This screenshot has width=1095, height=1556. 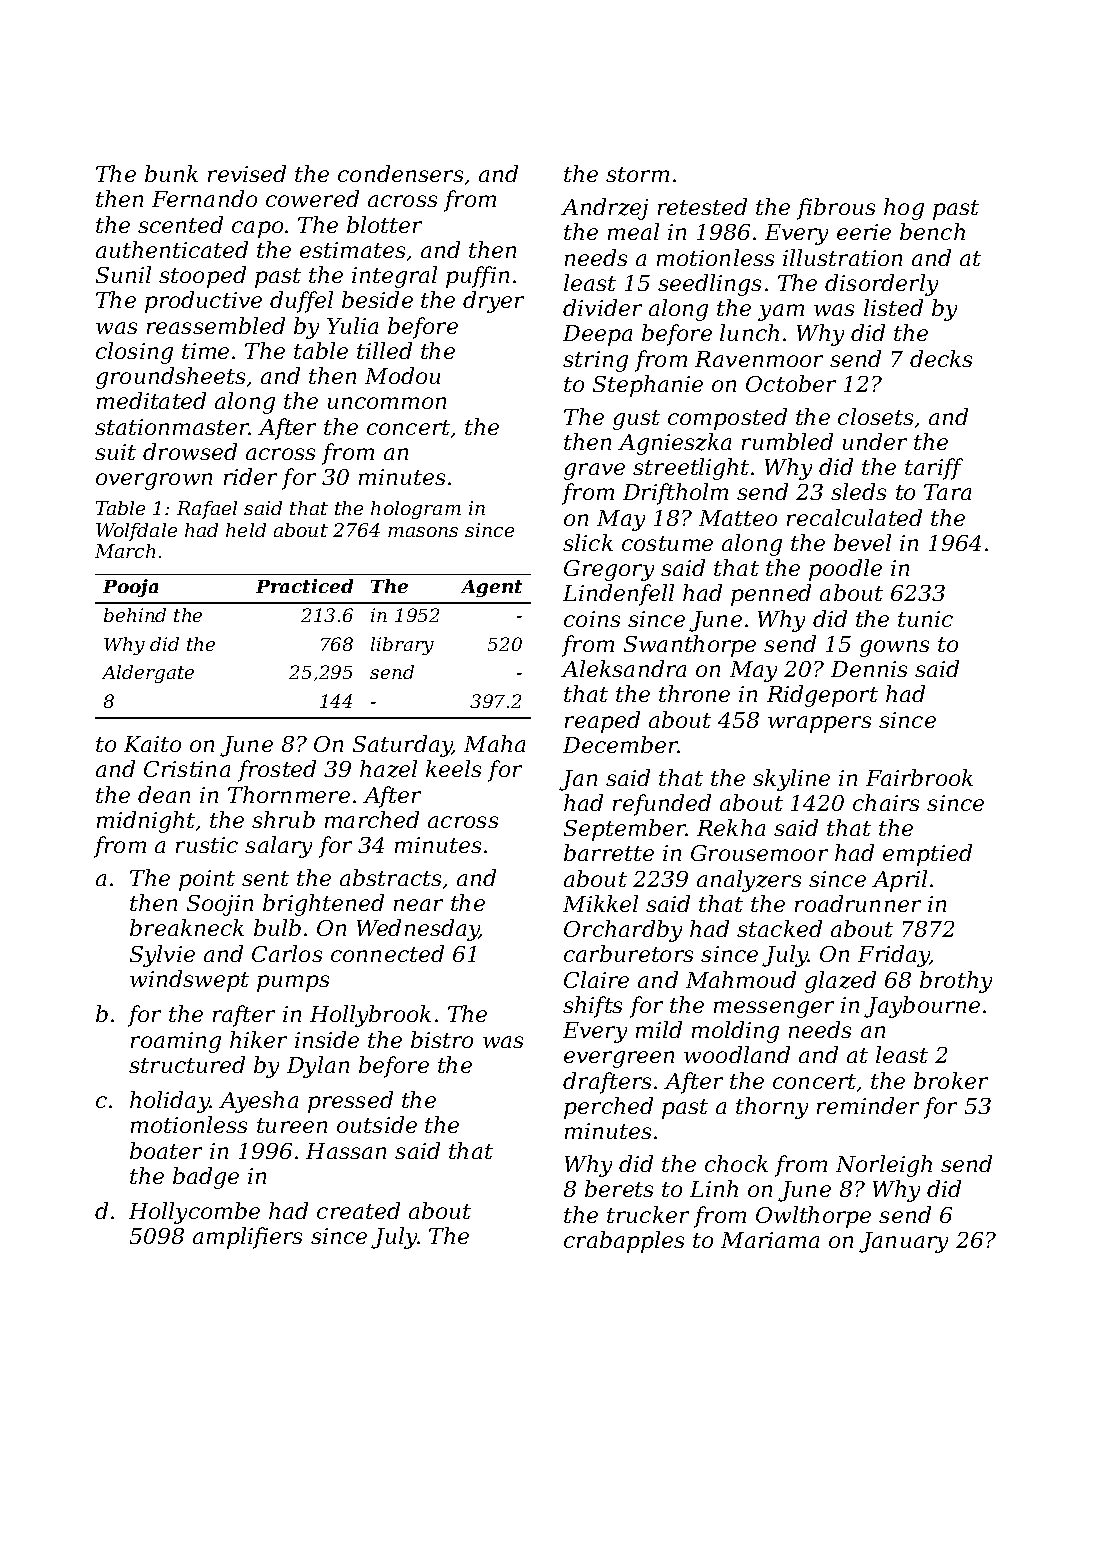 I want to click on Soojin, so click(x=220, y=905).
